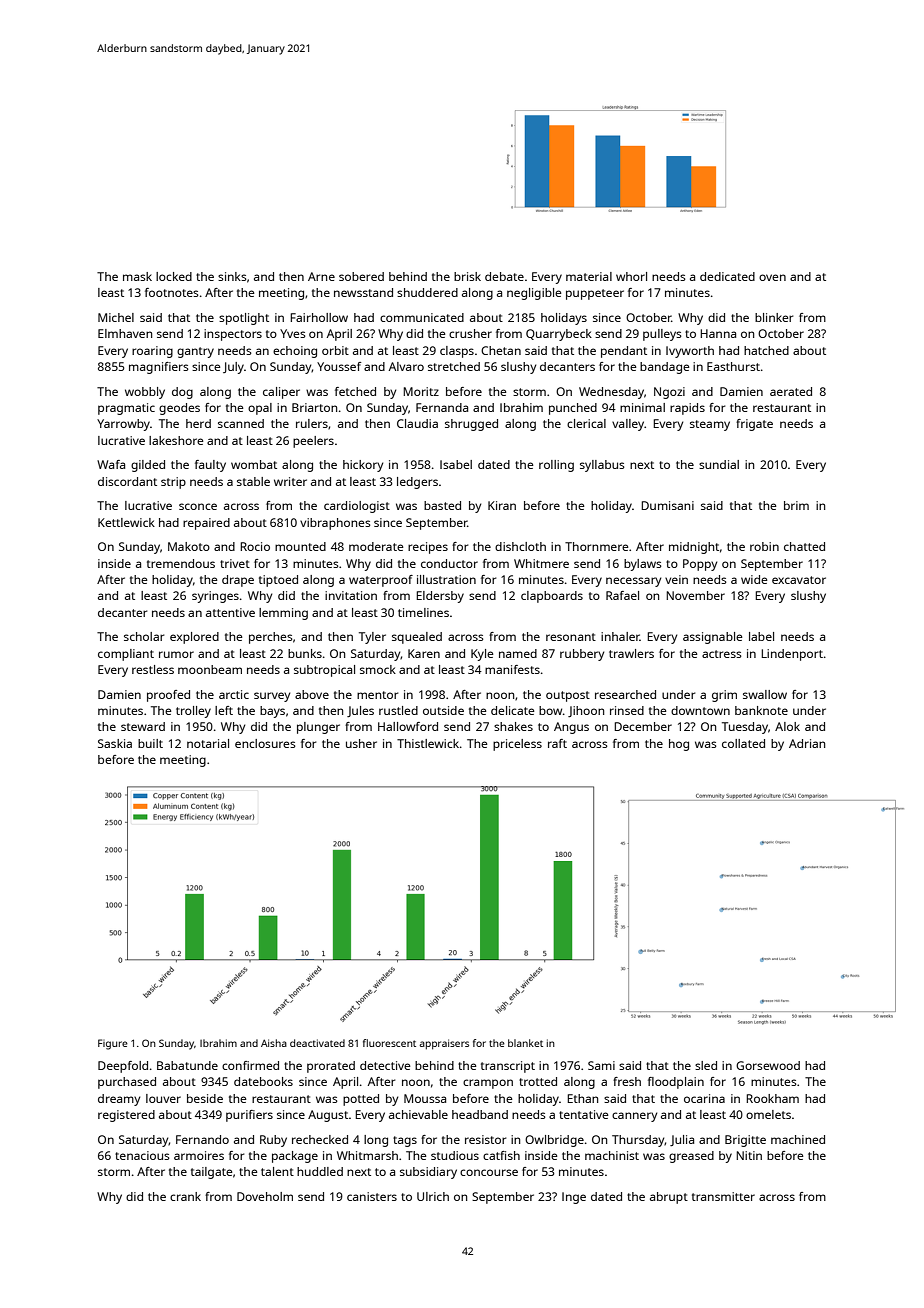 The width and height of the screenshot is (924, 1308). What do you see at coordinates (433, 1196) in the screenshot?
I see `Ulrich` at bounding box center [433, 1196].
